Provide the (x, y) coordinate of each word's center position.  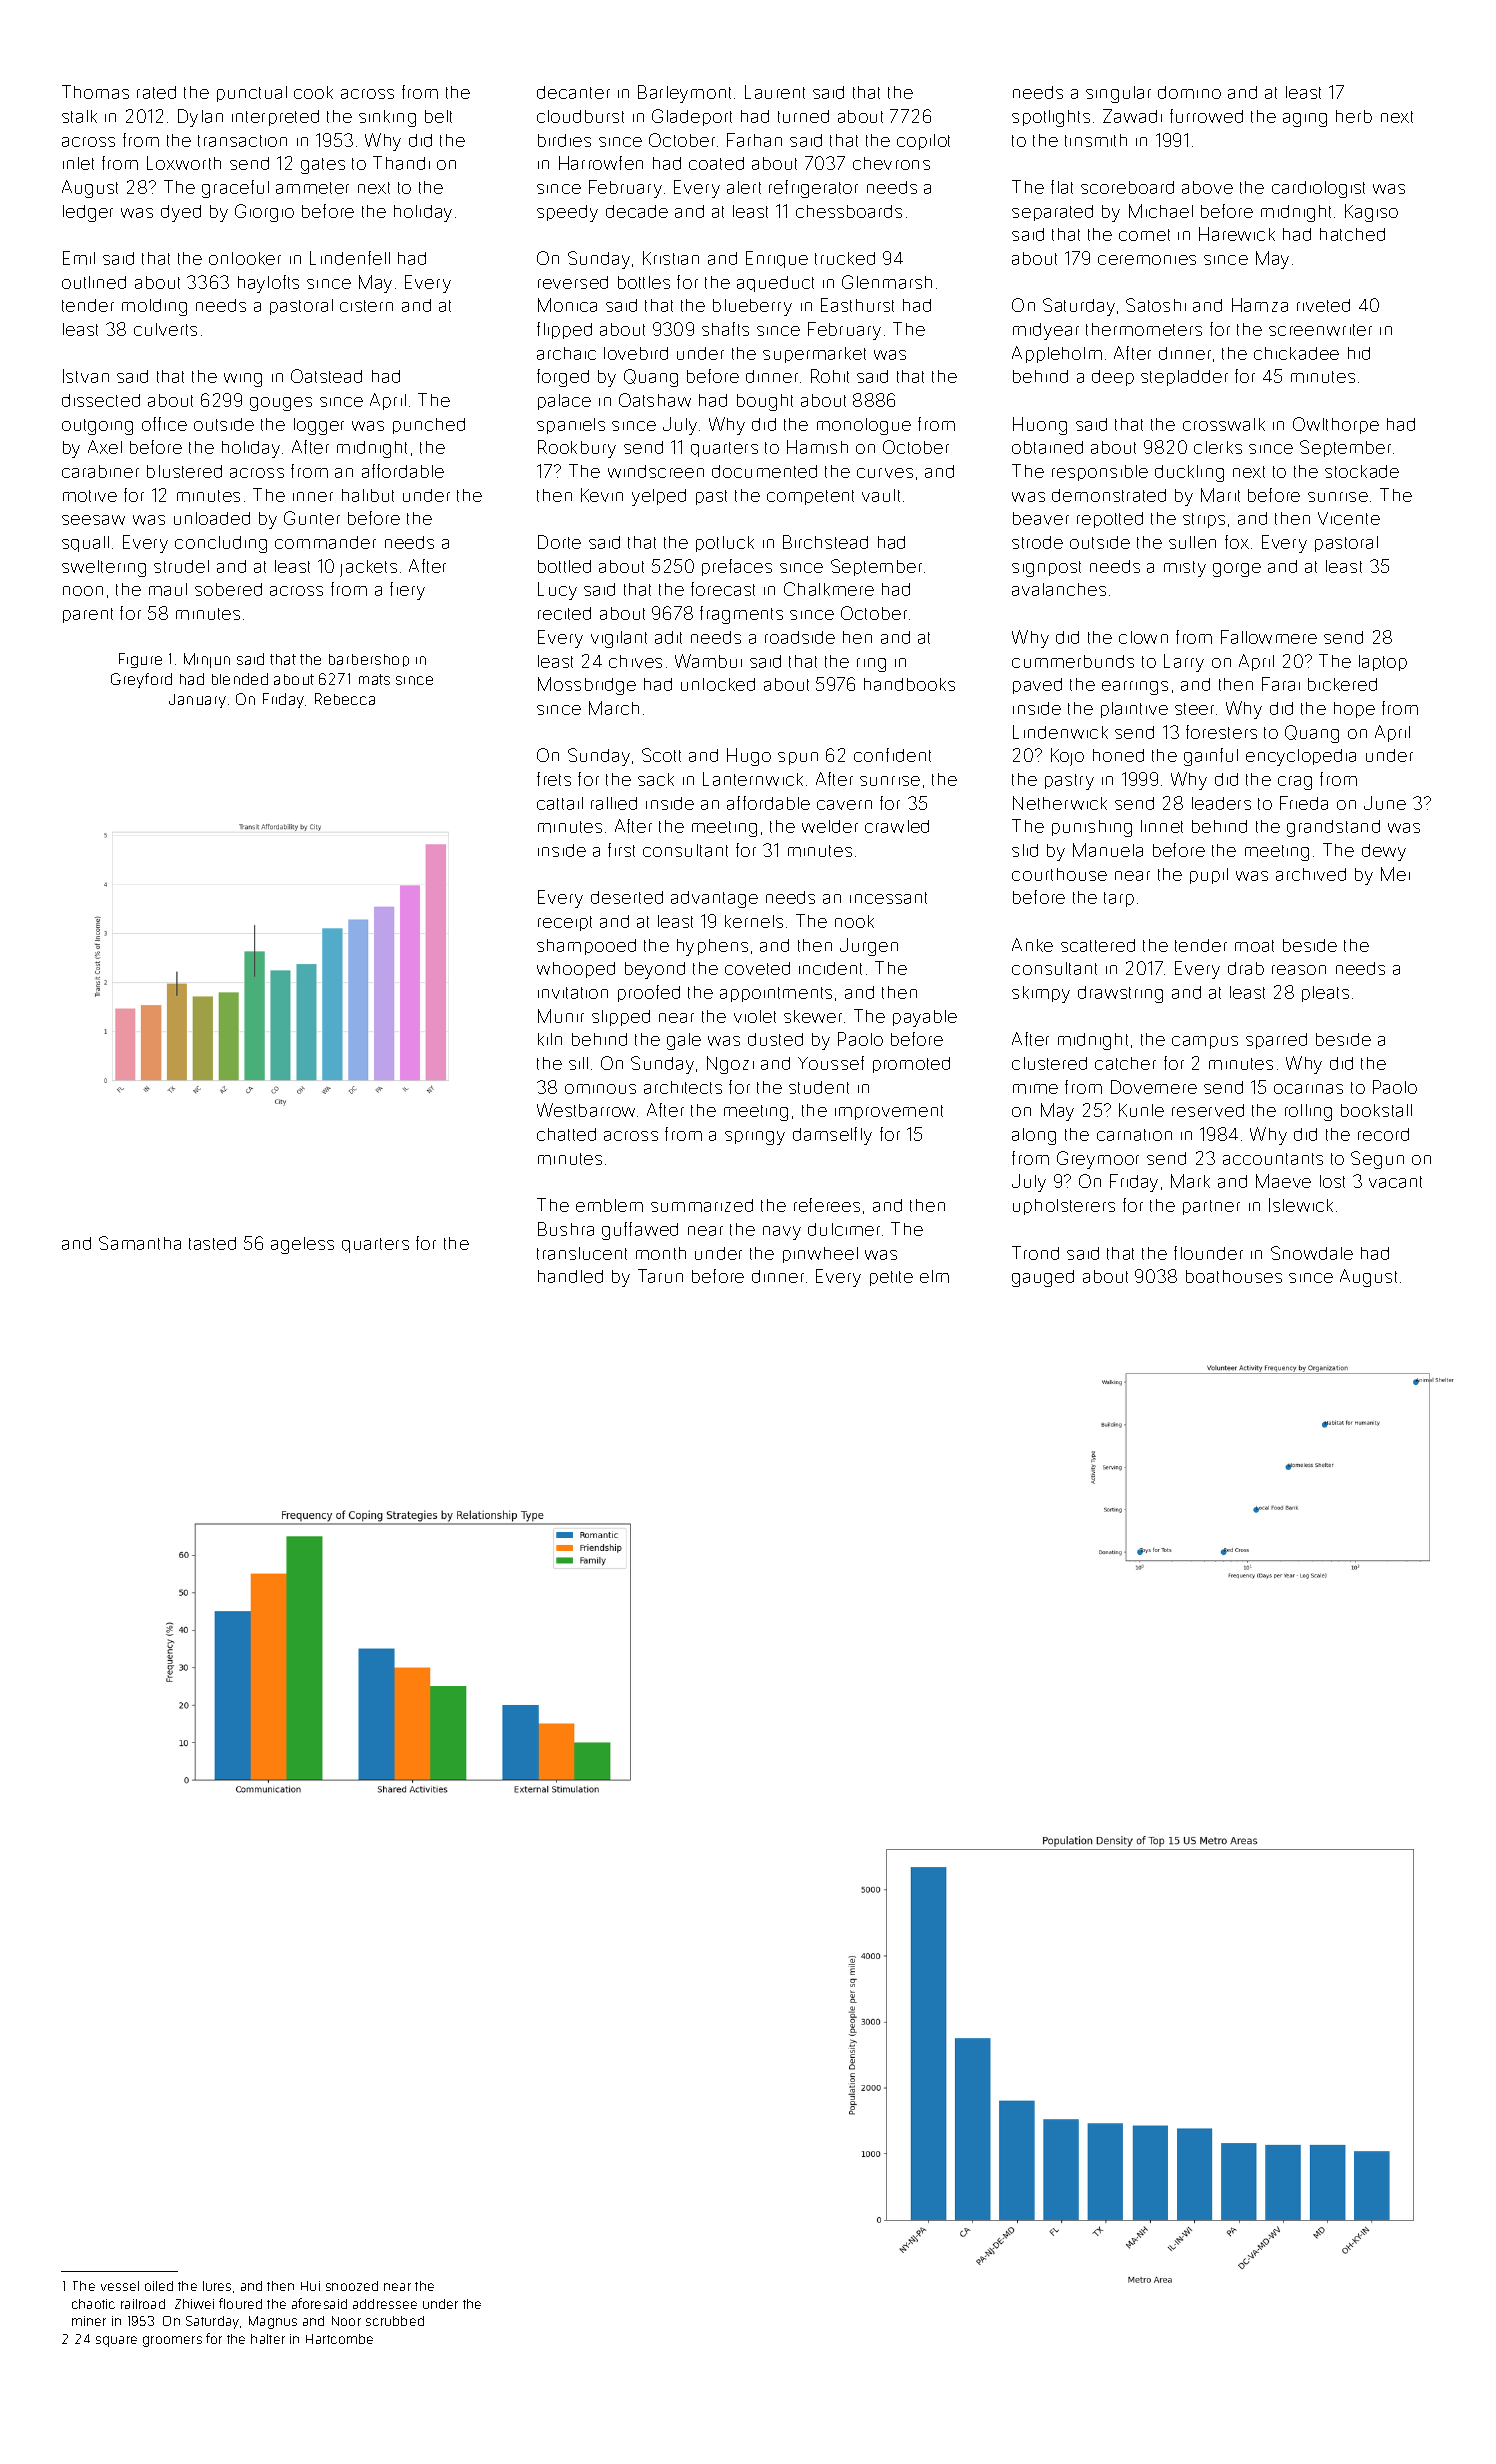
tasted (212, 1243)
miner (89, 2321)
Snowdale (1312, 1253)
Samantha (140, 1243)
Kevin (602, 495)
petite (891, 1278)
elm (934, 1276)
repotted (1110, 520)
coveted (757, 968)
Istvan (86, 376)
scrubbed (395, 2321)
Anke (1032, 945)
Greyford (141, 680)
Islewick (1301, 1205)
